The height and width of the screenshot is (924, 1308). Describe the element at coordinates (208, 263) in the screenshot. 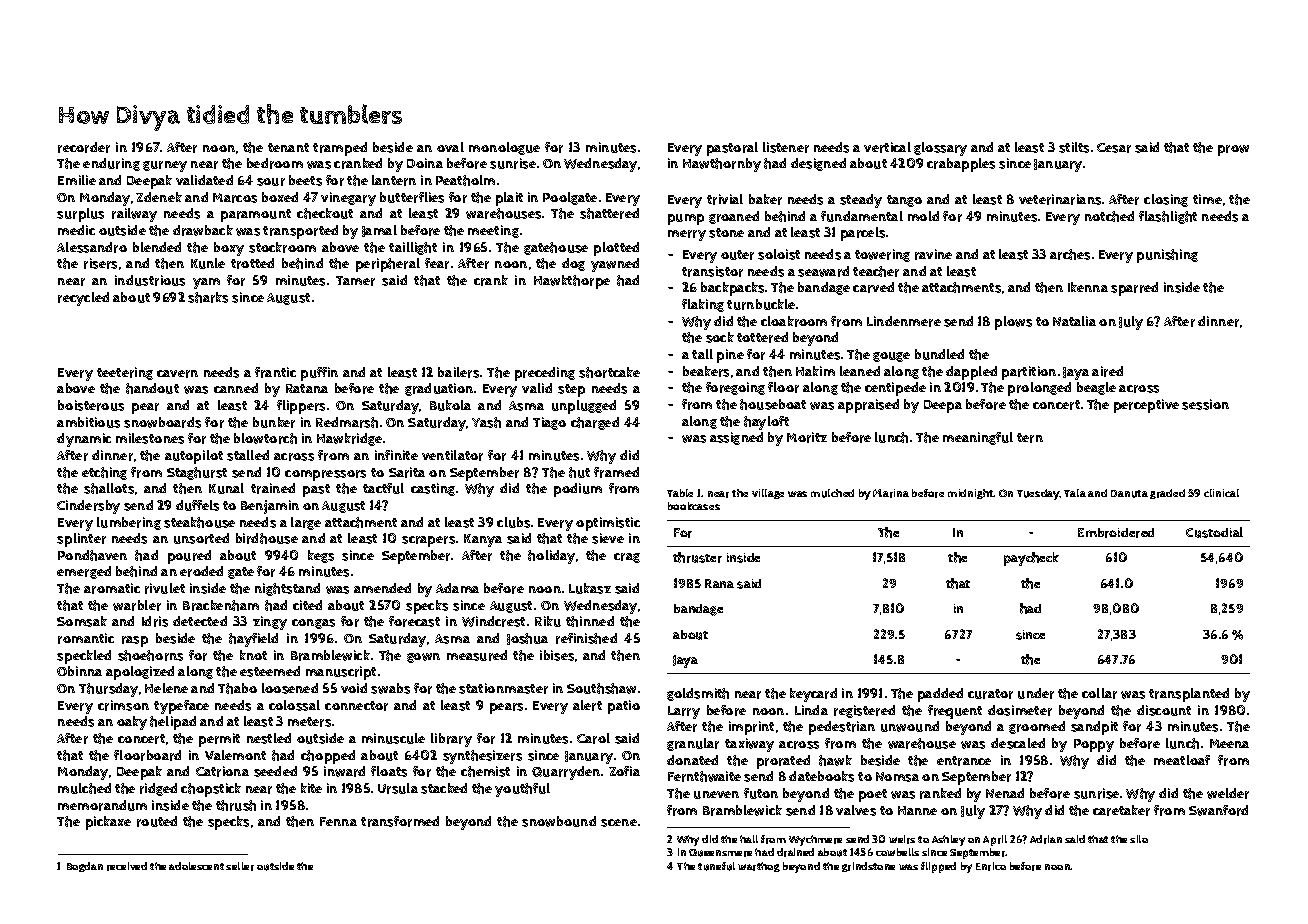

I see `Kunle` at that location.
